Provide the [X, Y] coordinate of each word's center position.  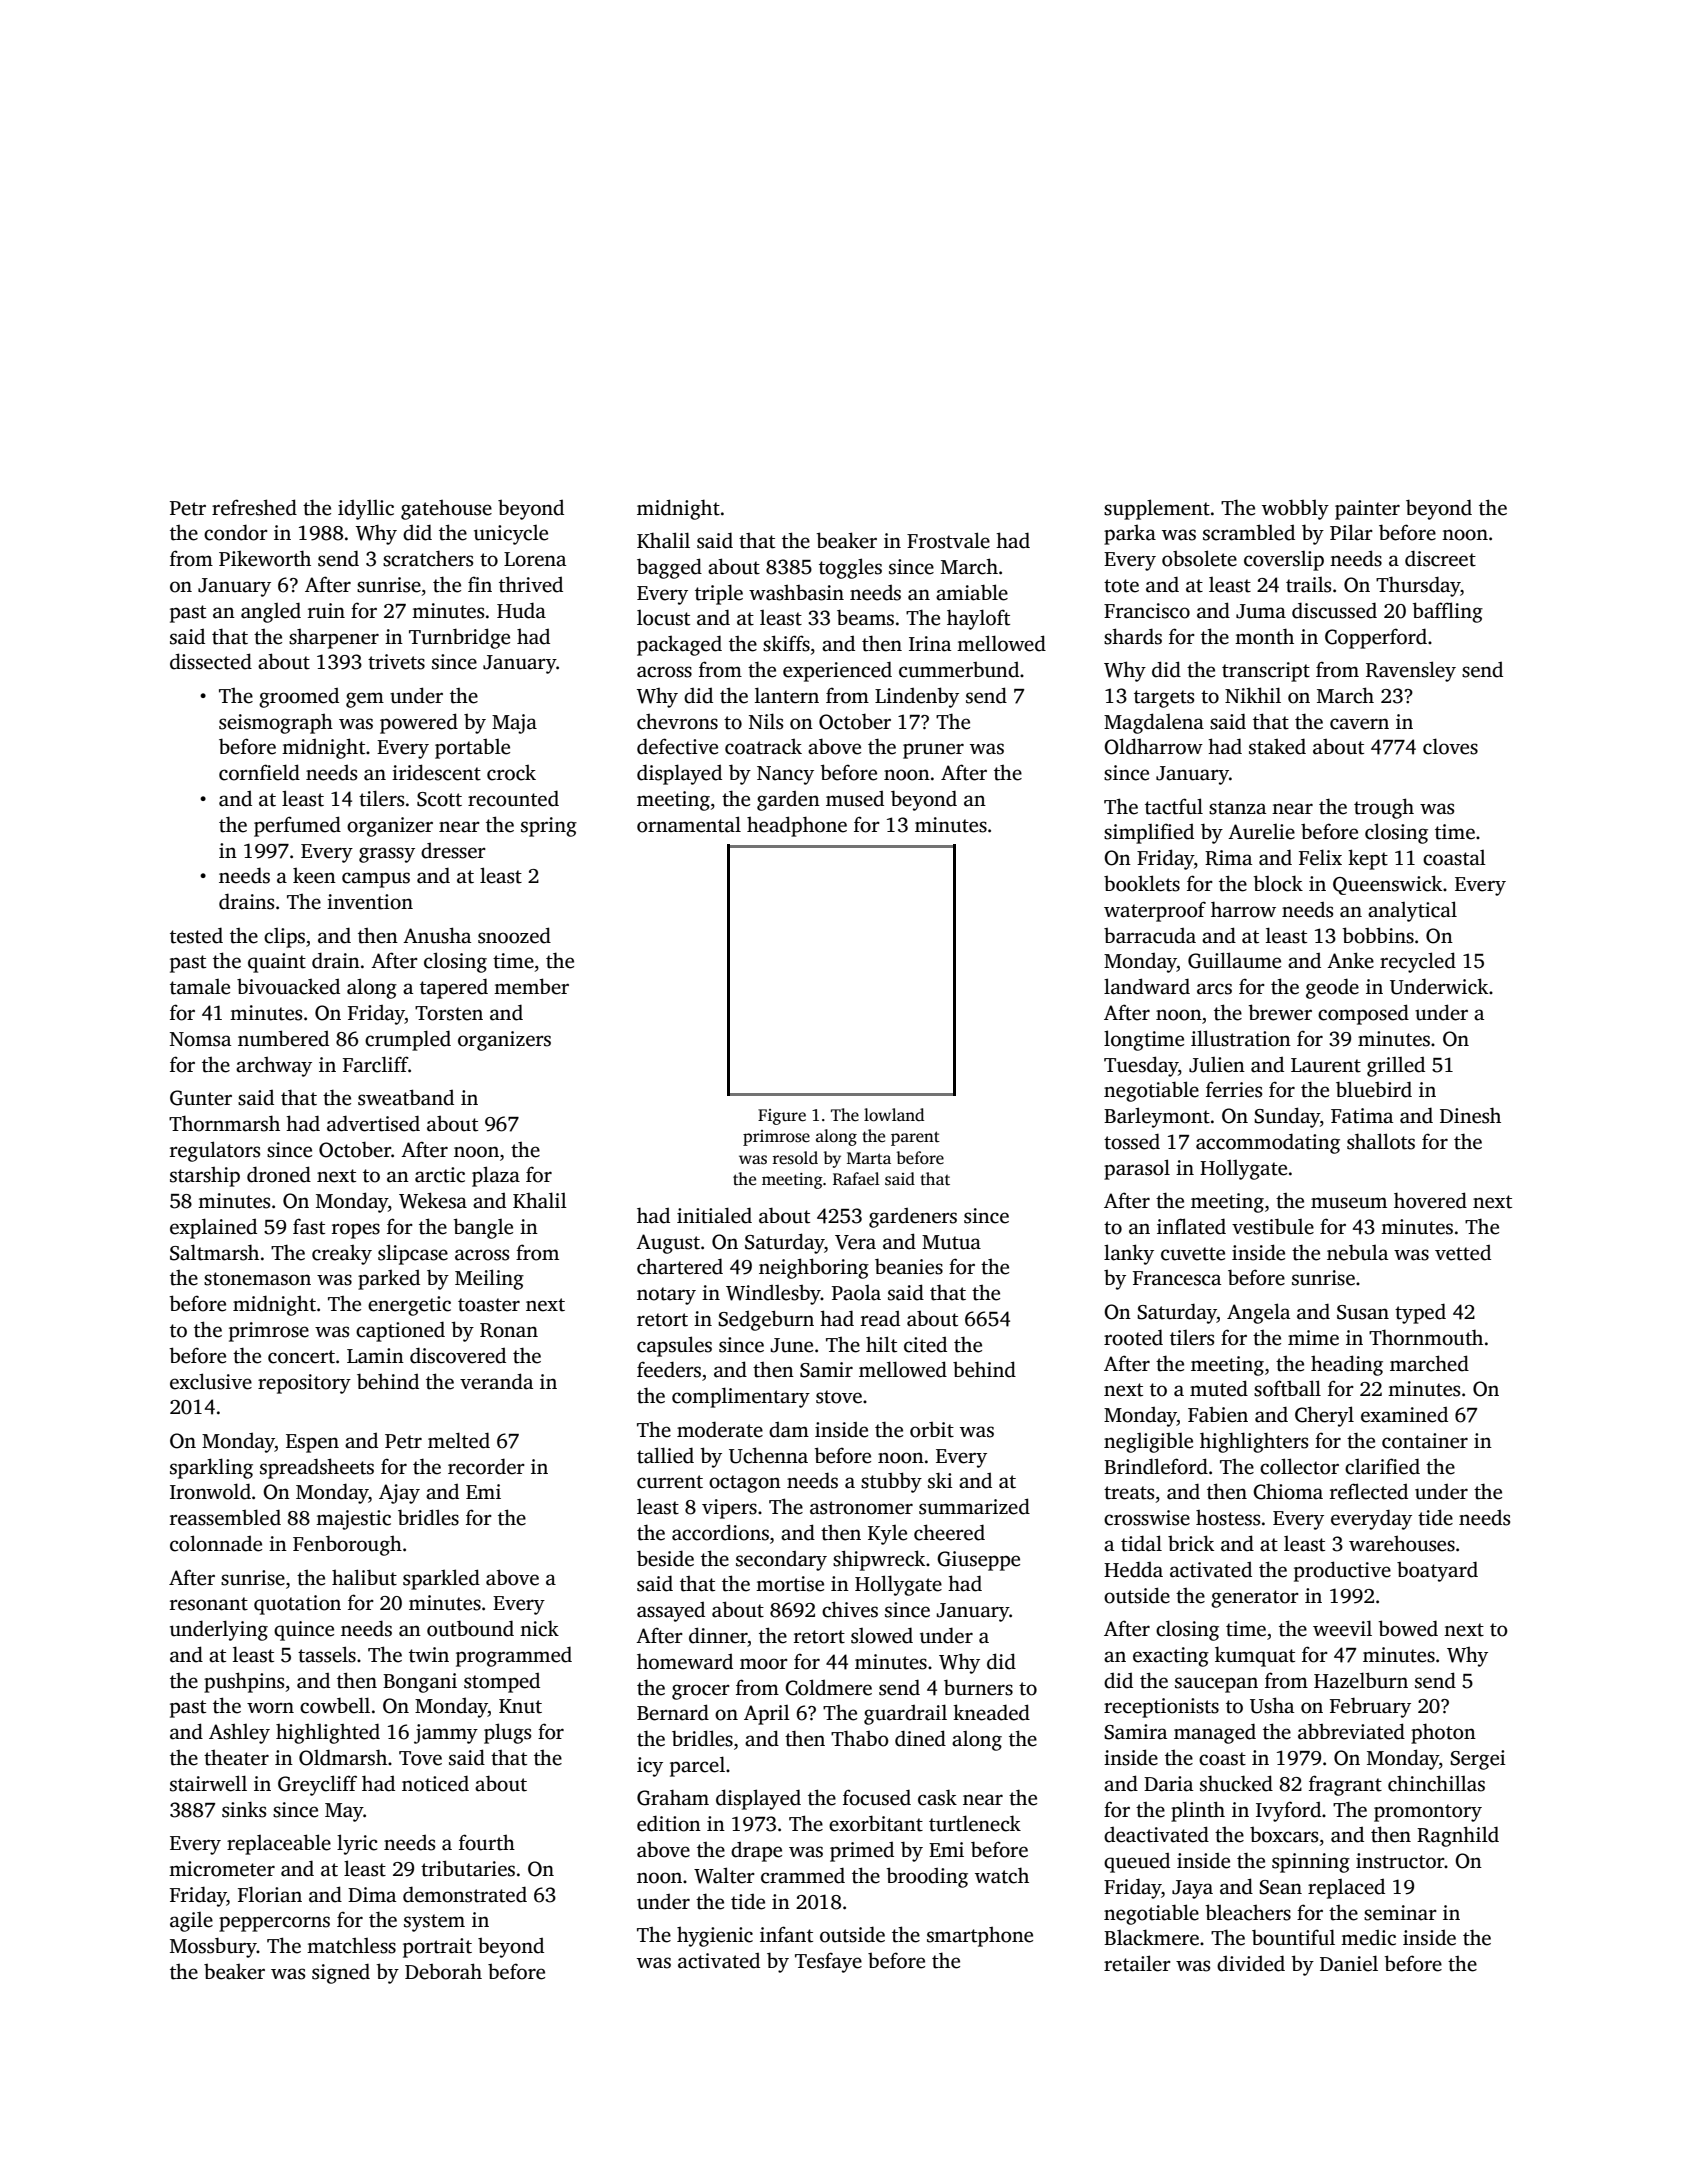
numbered [283, 1038]
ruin [326, 611]
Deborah [443, 1971]
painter [1367, 510]
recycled [1418, 962]
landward [1147, 986]
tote [1121, 586]
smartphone [980, 1936]
